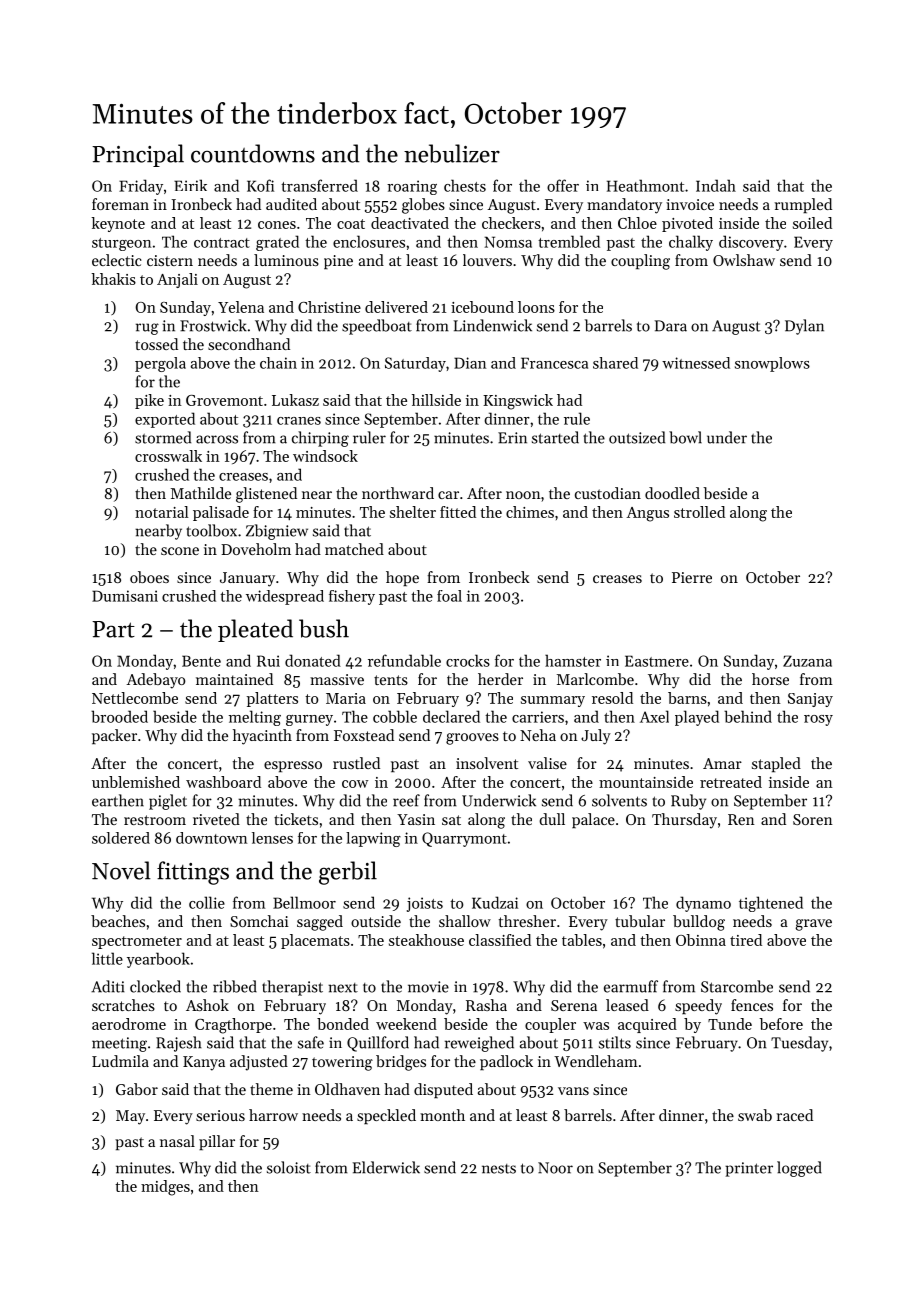  Describe the element at coordinates (119, 716) in the screenshot. I see `brooded` at that location.
